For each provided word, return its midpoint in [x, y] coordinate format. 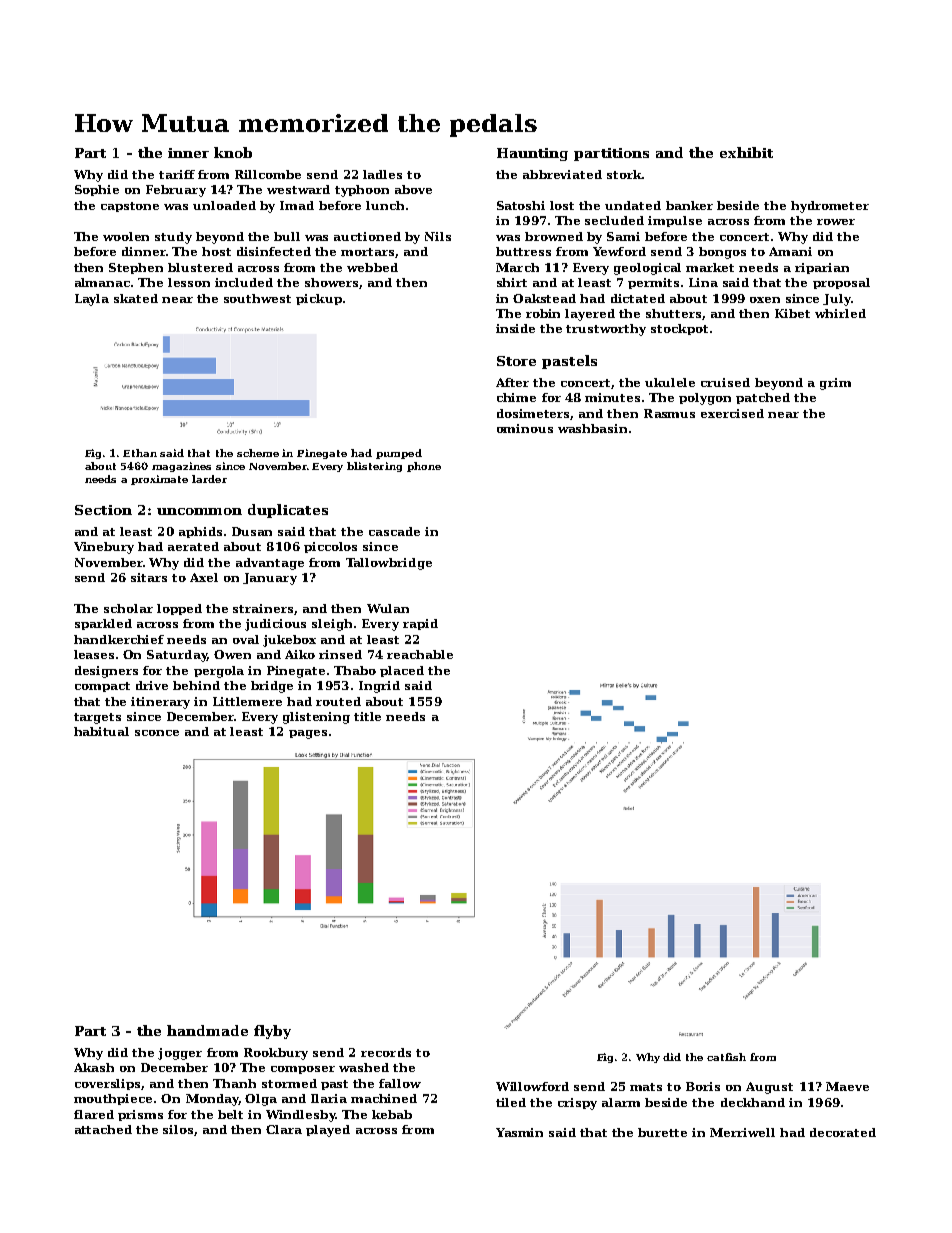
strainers [263, 608]
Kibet [792, 313]
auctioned [367, 236]
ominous [525, 428]
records [386, 1052]
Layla [92, 300]
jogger [180, 1054]
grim [835, 384]
